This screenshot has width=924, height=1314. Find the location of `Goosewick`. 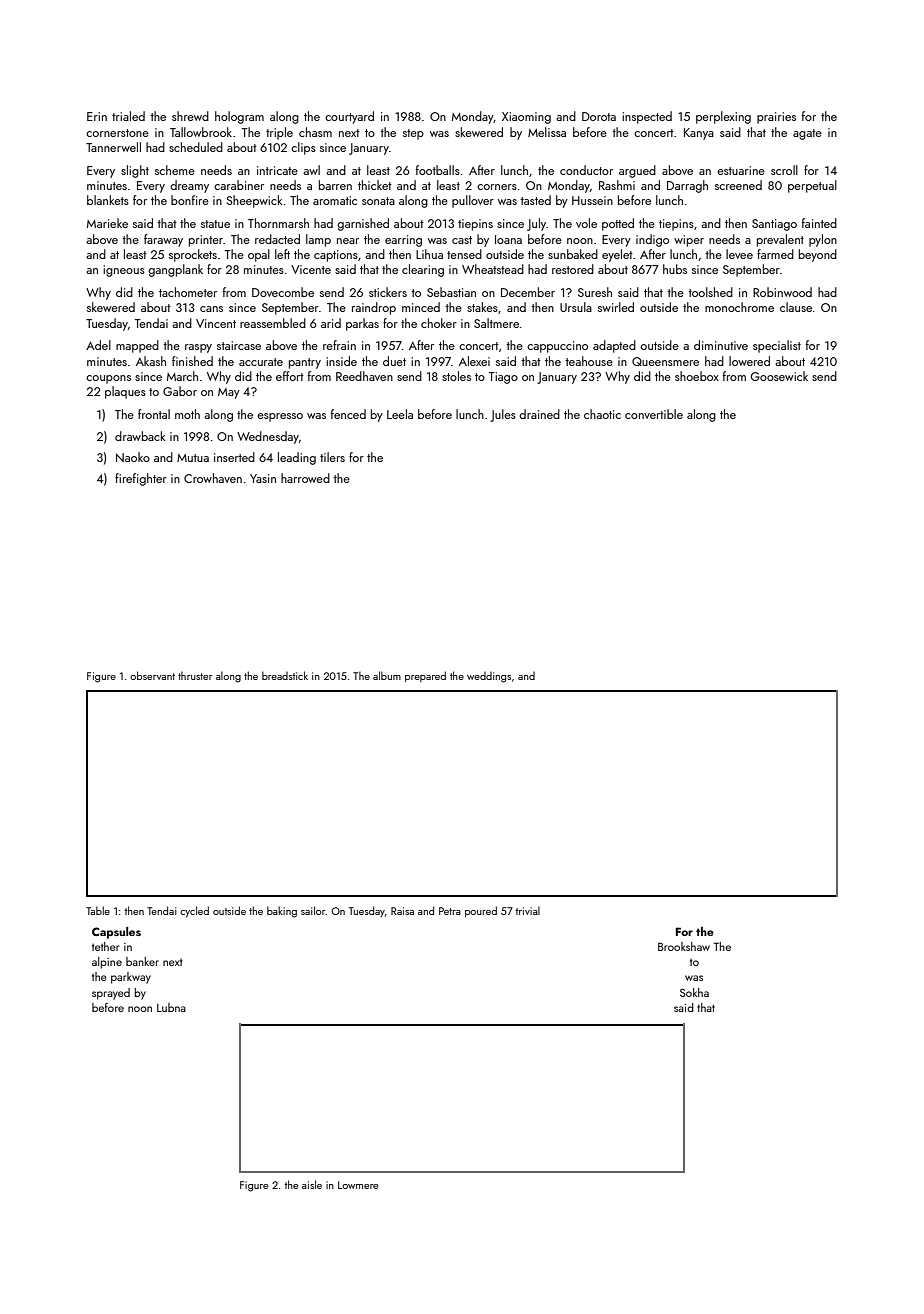

Goosewick is located at coordinates (779, 376).
